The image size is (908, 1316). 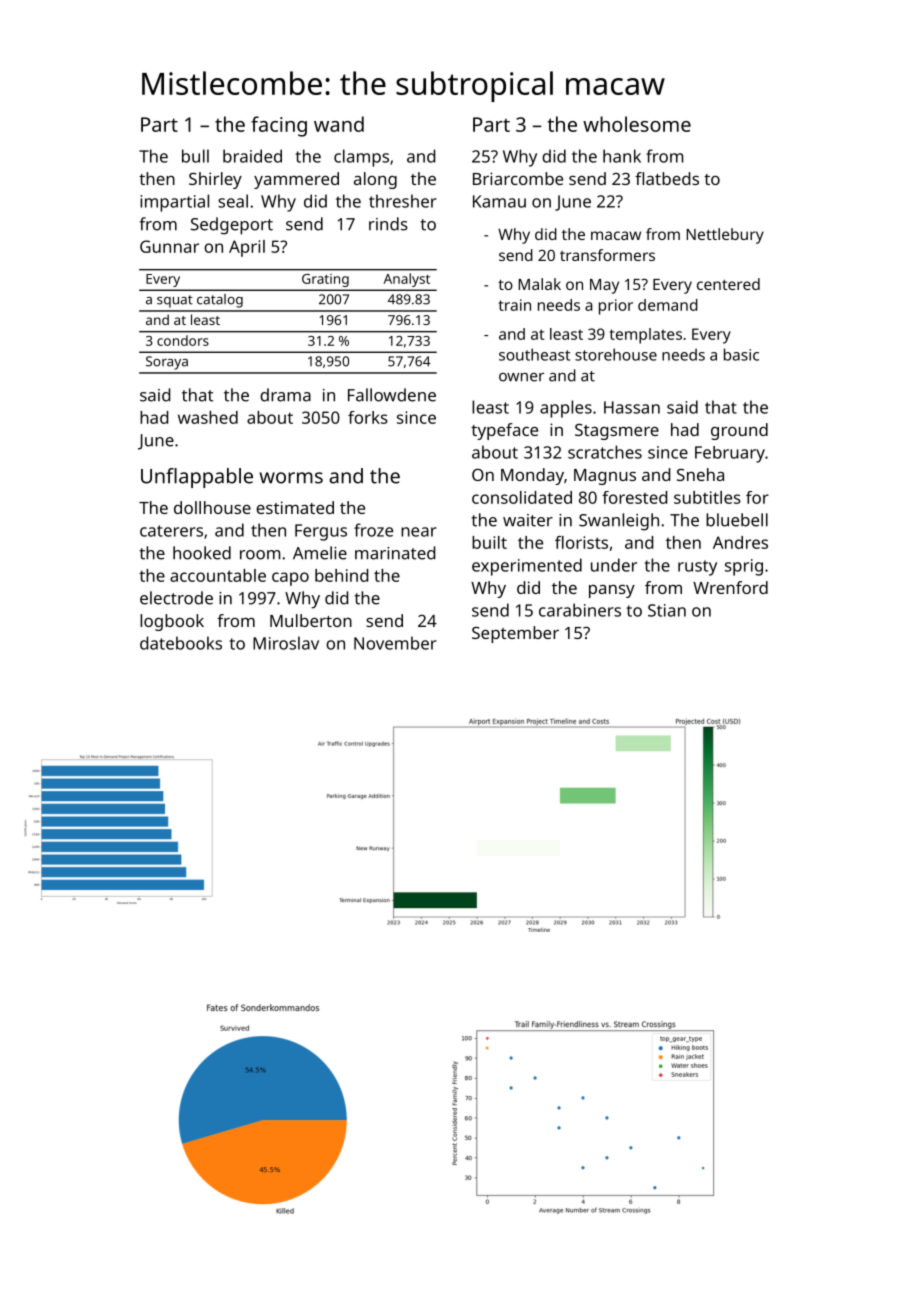 What do you see at coordinates (581, 542) in the image?
I see `florists` at bounding box center [581, 542].
